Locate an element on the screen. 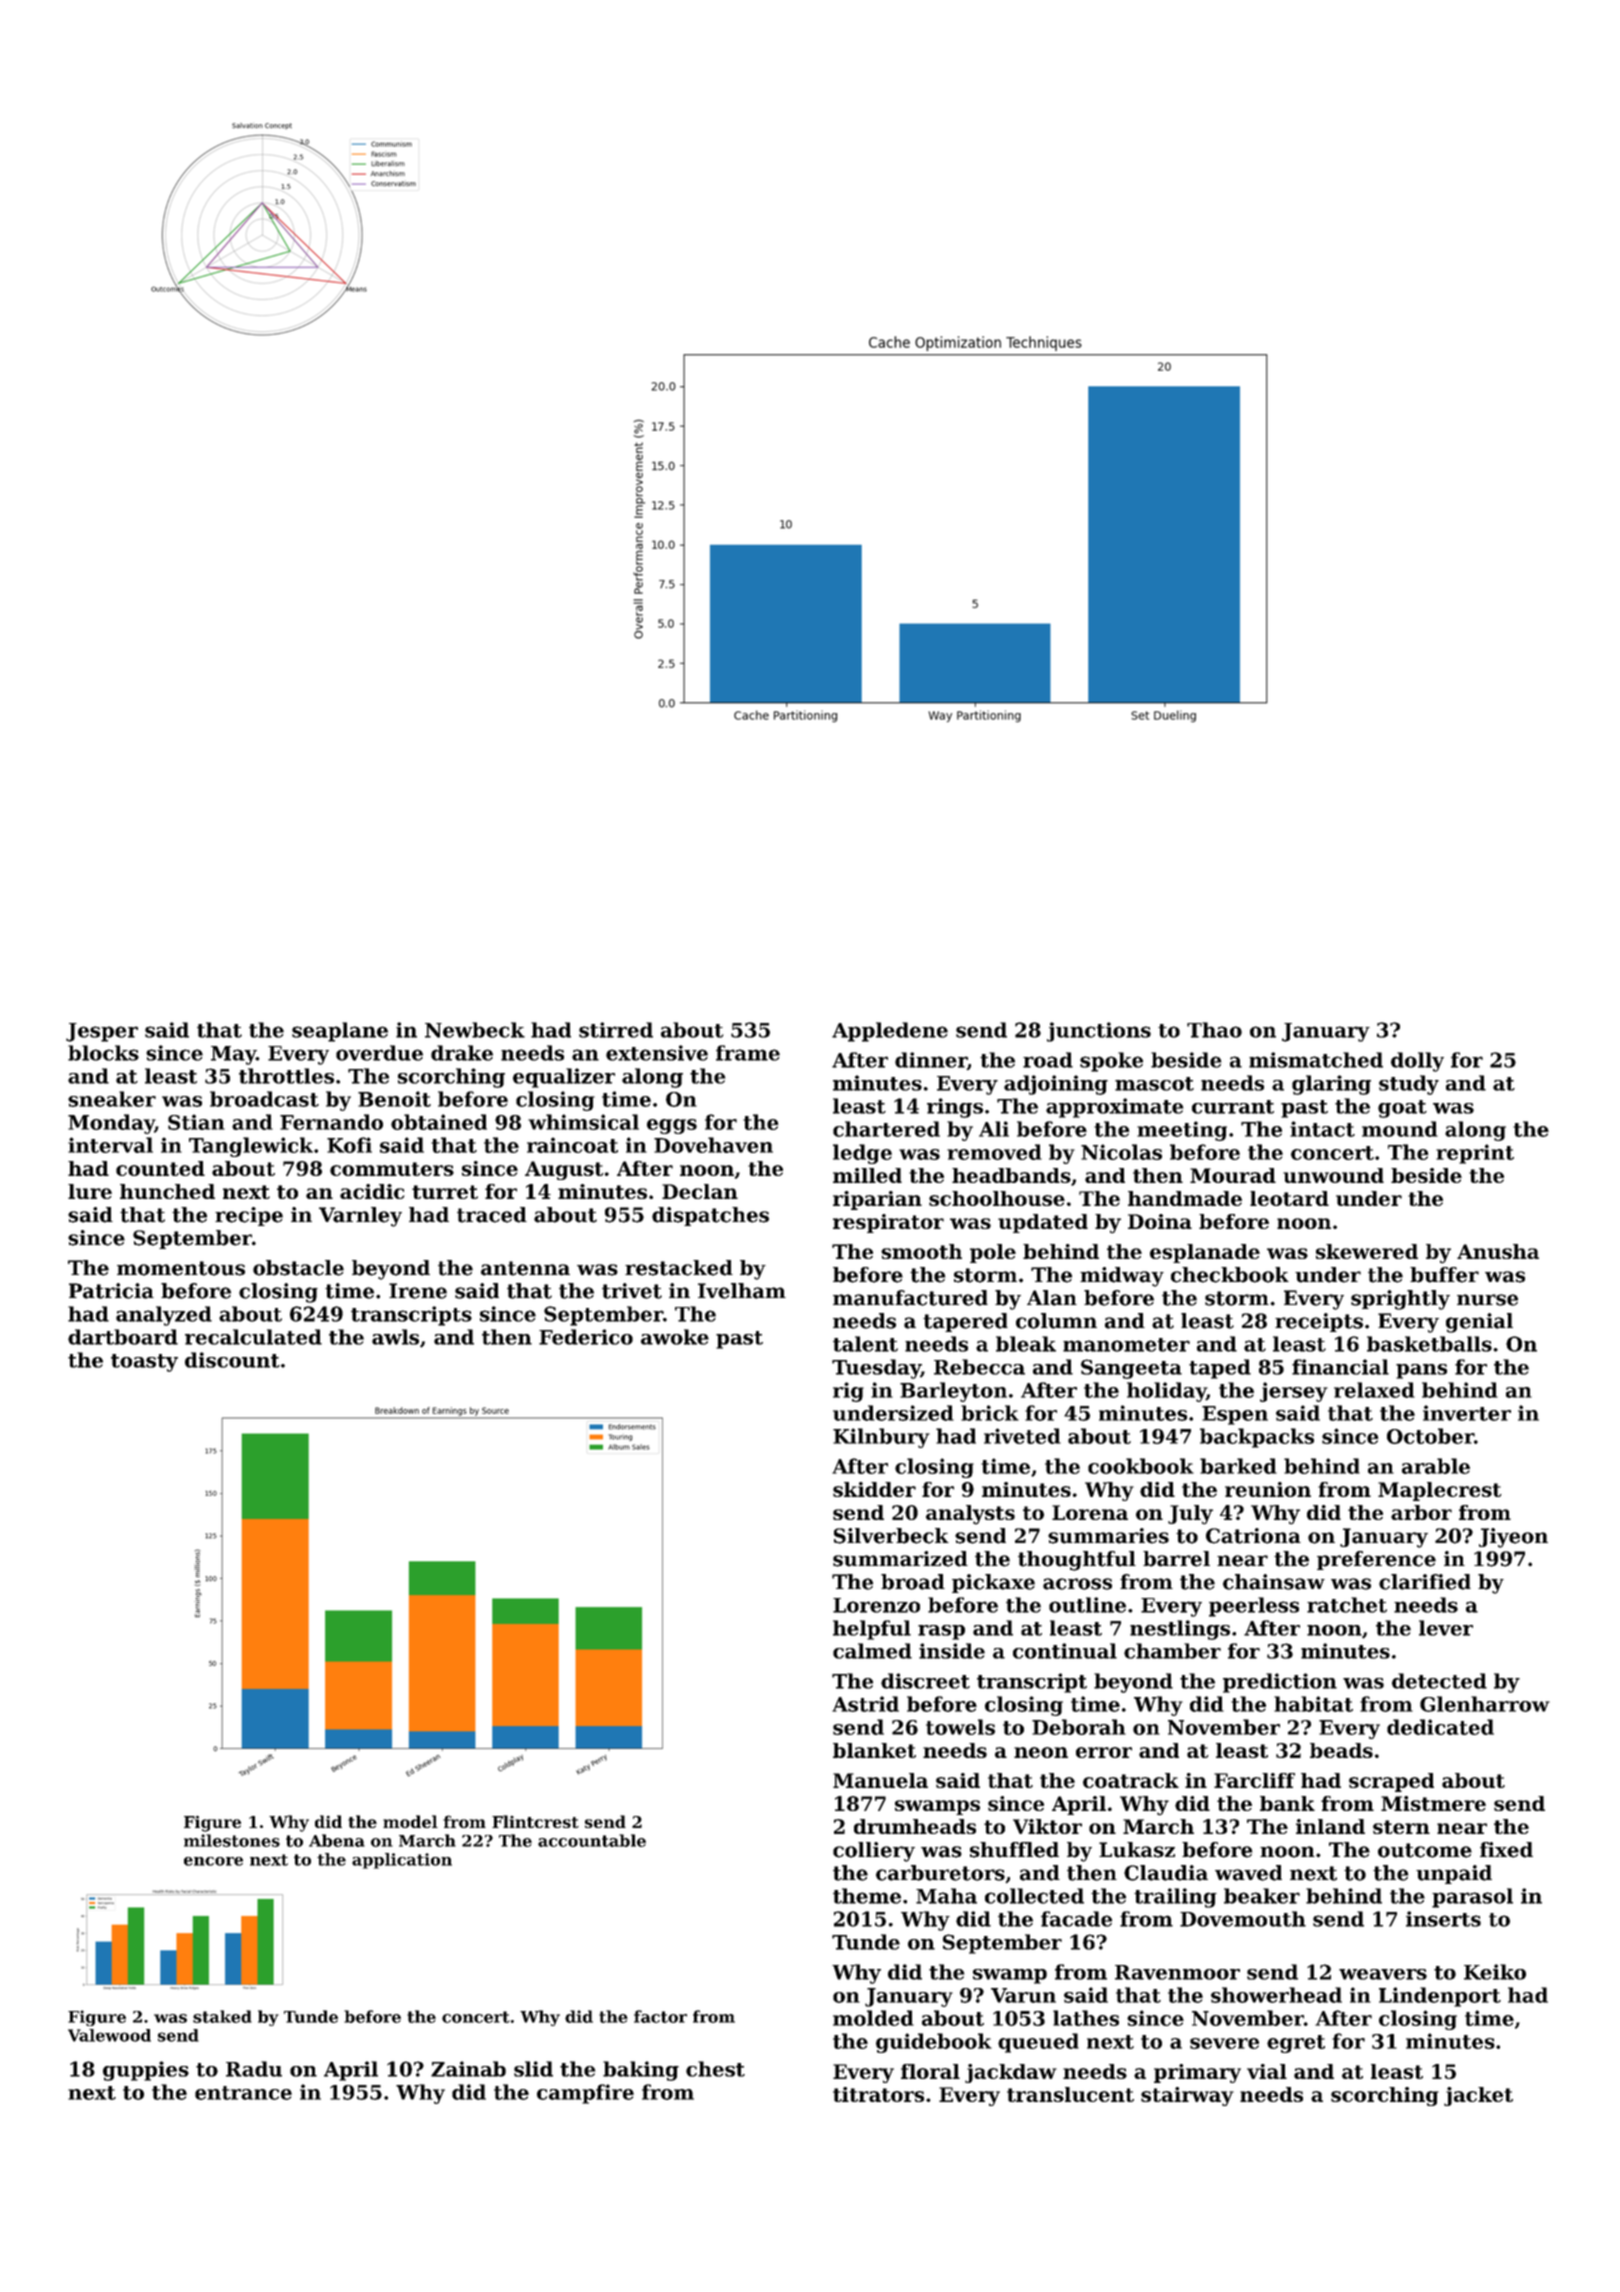 Image resolution: width=1620 pixels, height=2292 pixels. model is located at coordinates (410, 1821).
